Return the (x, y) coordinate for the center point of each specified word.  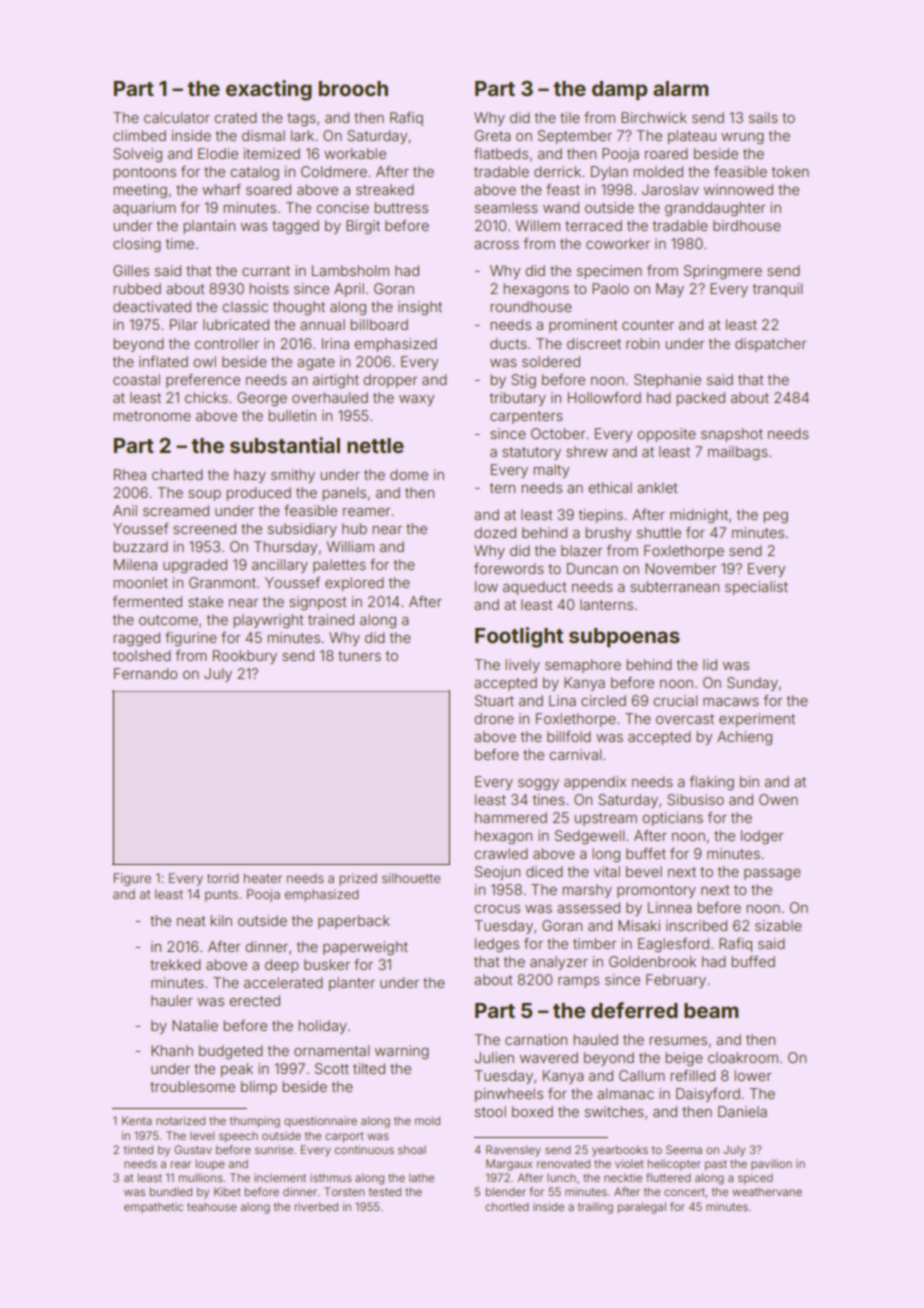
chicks (206, 397)
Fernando (146, 673)
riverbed (316, 1206)
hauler (172, 1000)
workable (355, 153)
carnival (575, 754)
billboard (379, 324)
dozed (495, 532)
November (680, 568)
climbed (139, 135)
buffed (753, 961)
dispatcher (770, 345)
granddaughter (715, 209)
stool (490, 1111)
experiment (757, 720)
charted (177, 474)
